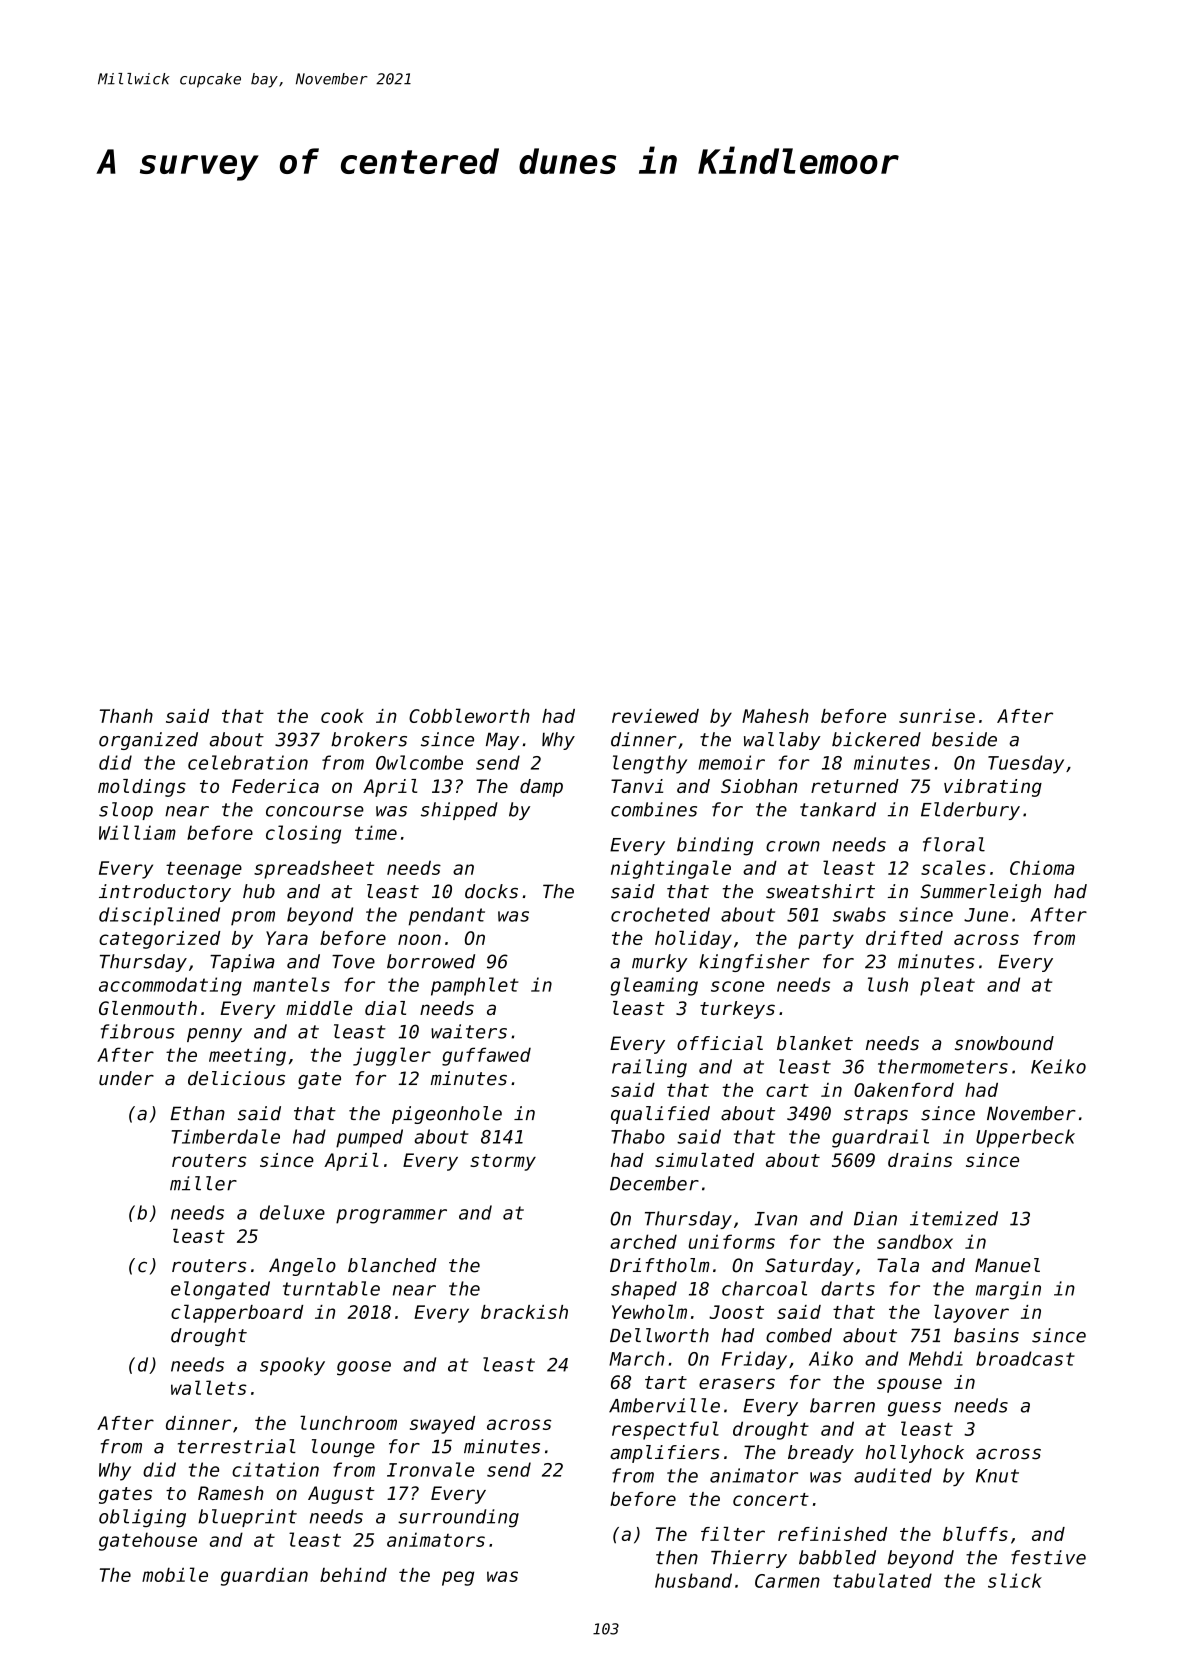 The width and height of the document is (1185, 1675). Describe the element at coordinates (1026, 764) in the document. I see `Tuesday` at that location.
